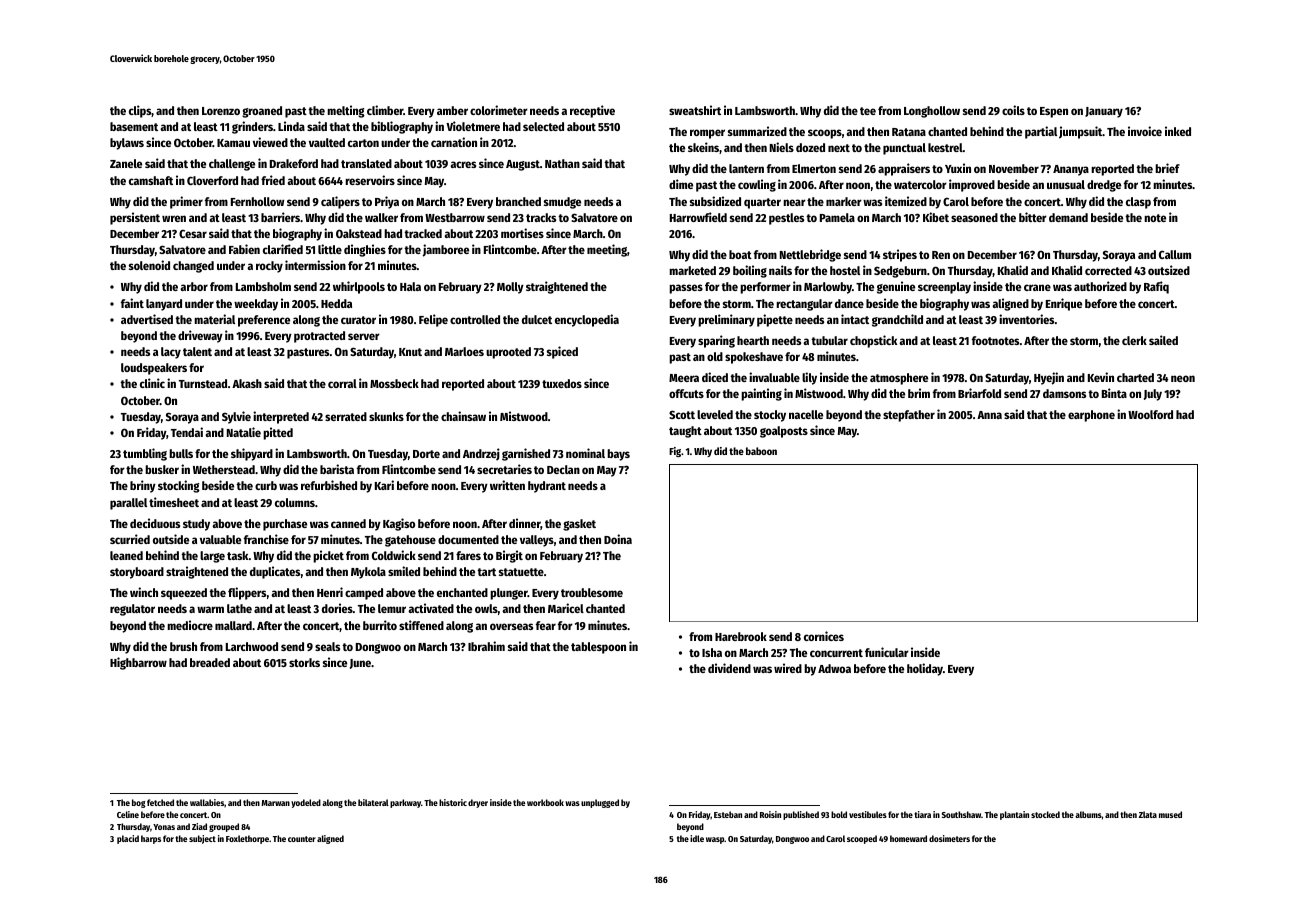 The image size is (1308, 924). I want to click on dulcet, so click(537, 319).
